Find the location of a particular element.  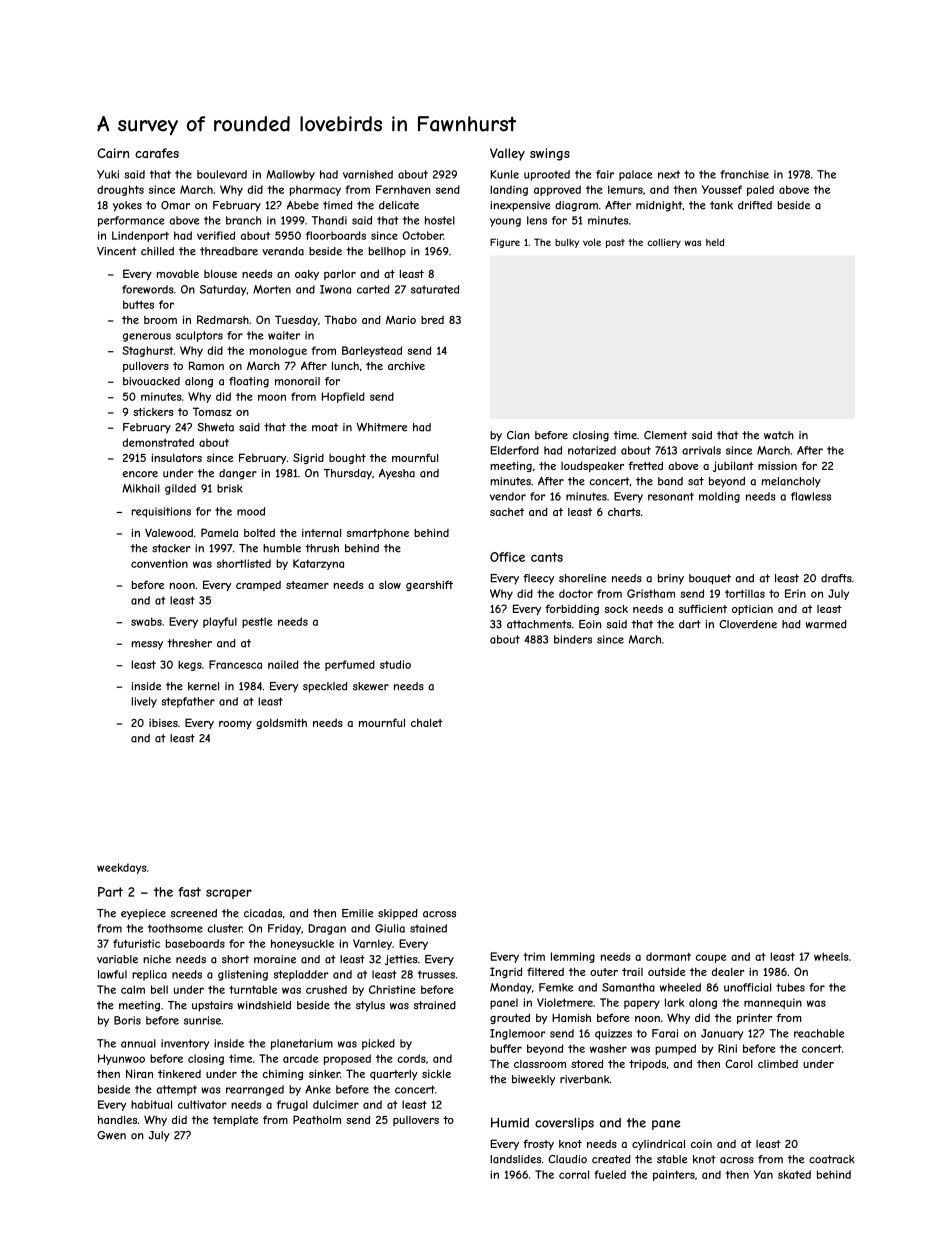

held is located at coordinates (715, 242).
